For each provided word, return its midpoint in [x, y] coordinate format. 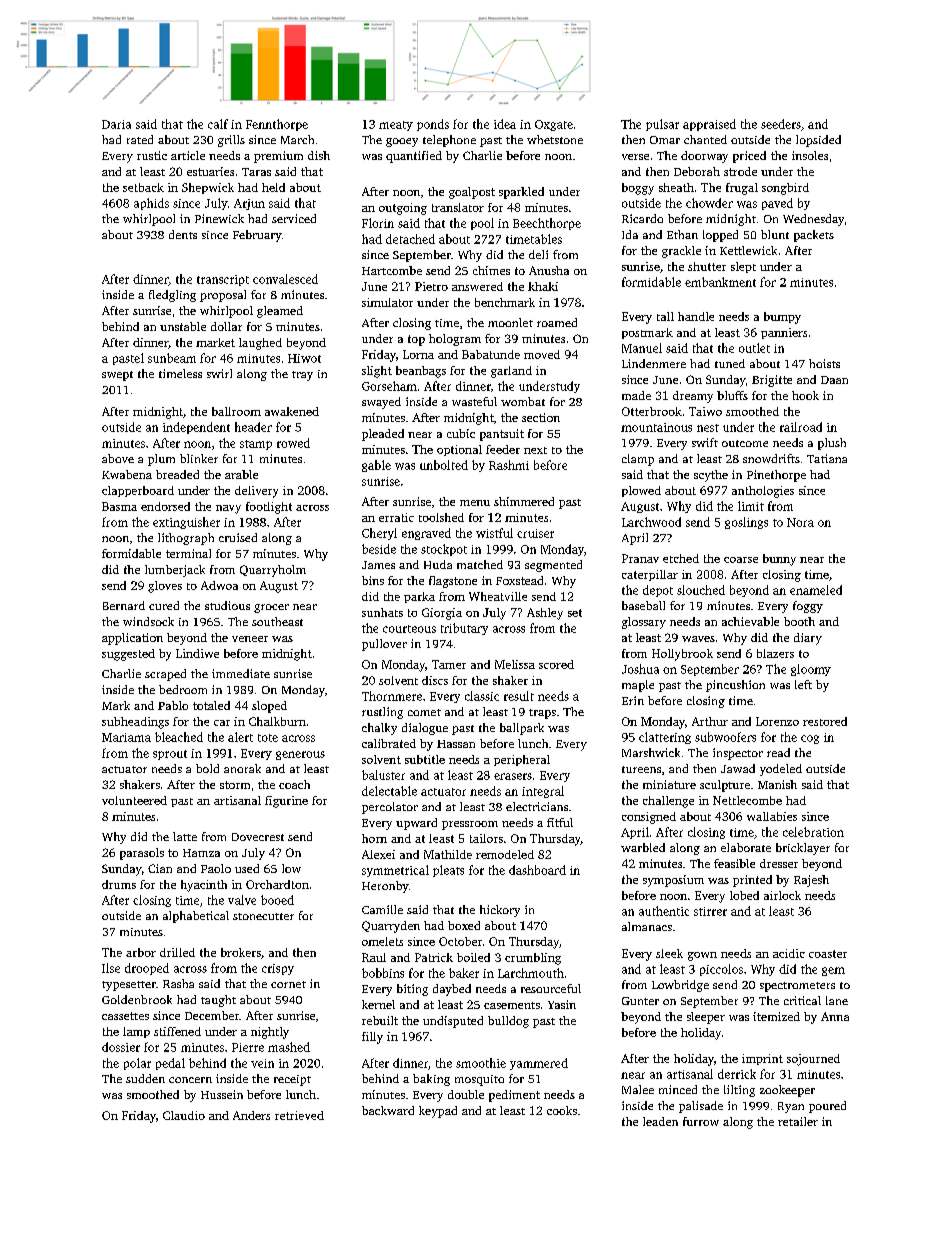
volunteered [134, 800]
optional [459, 450]
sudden [145, 1078]
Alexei [378, 854]
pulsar [662, 125]
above [118, 458]
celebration [813, 832]
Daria [116, 124]
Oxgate [554, 125]
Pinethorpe [776, 476]
